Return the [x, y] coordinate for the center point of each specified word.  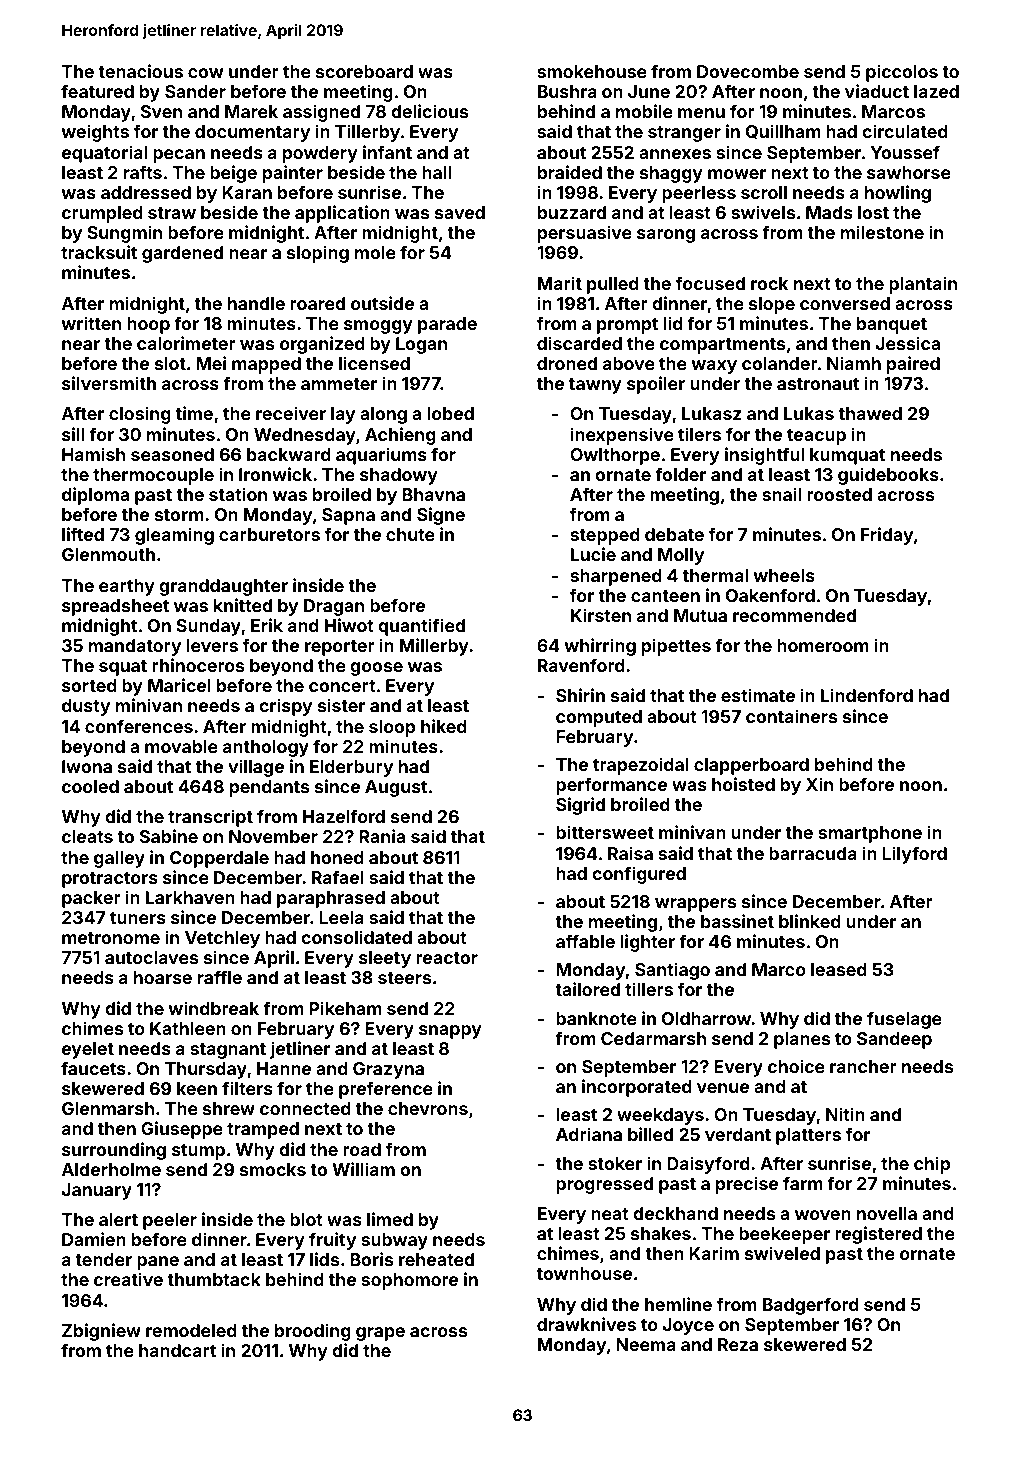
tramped [263, 1130]
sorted [89, 685]
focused [710, 283]
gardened [182, 254]
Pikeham [345, 1008]
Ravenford [581, 665]
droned [567, 363]
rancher [863, 1066]
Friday [887, 536]
